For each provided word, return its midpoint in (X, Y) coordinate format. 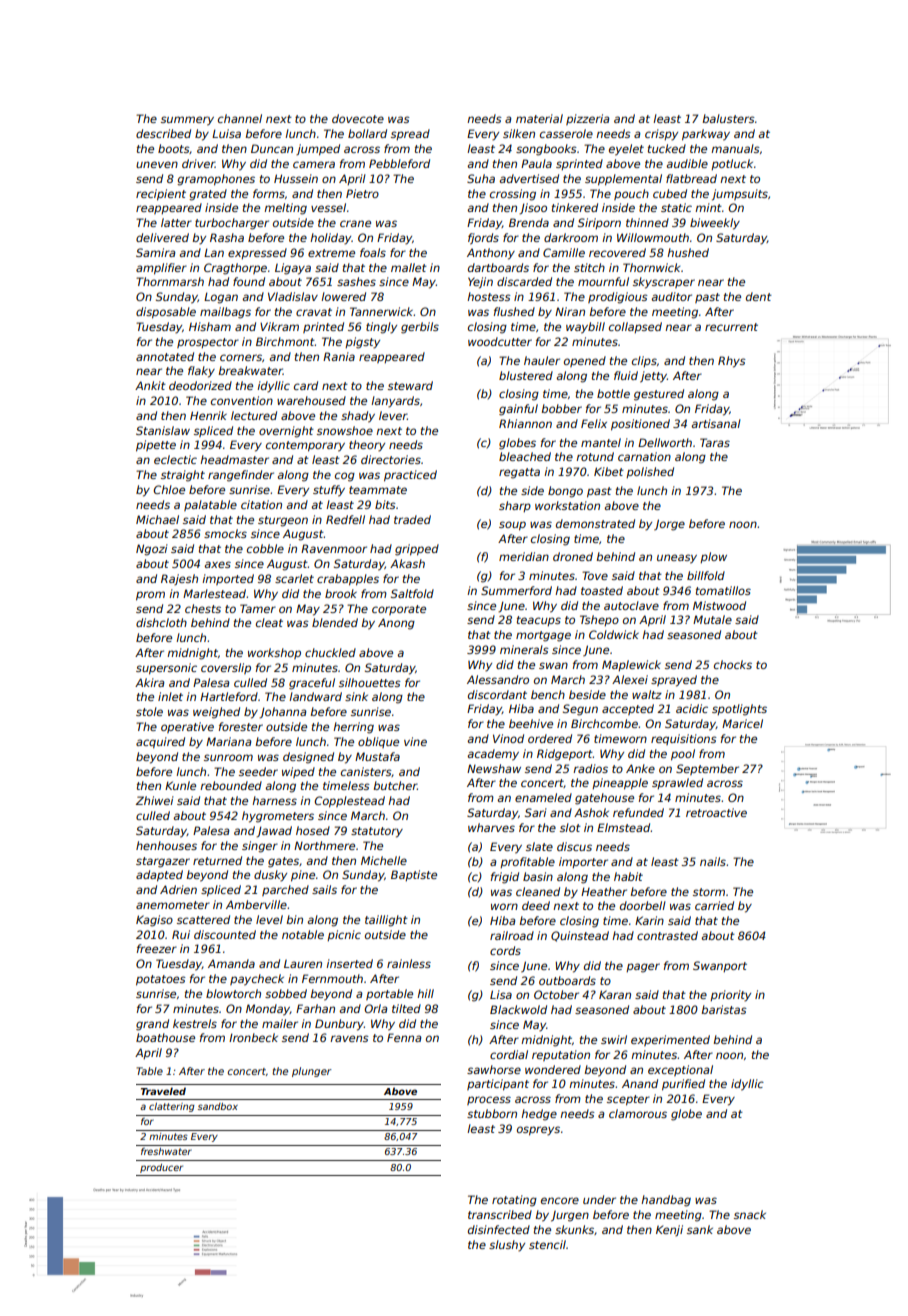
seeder (258, 771)
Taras (715, 442)
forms (269, 193)
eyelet (626, 150)
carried (714, 905)
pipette (156, 446)
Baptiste (414, 875)
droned (573, 556)
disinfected (499, 1229)
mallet (409, 267)
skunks (574, 1229)
